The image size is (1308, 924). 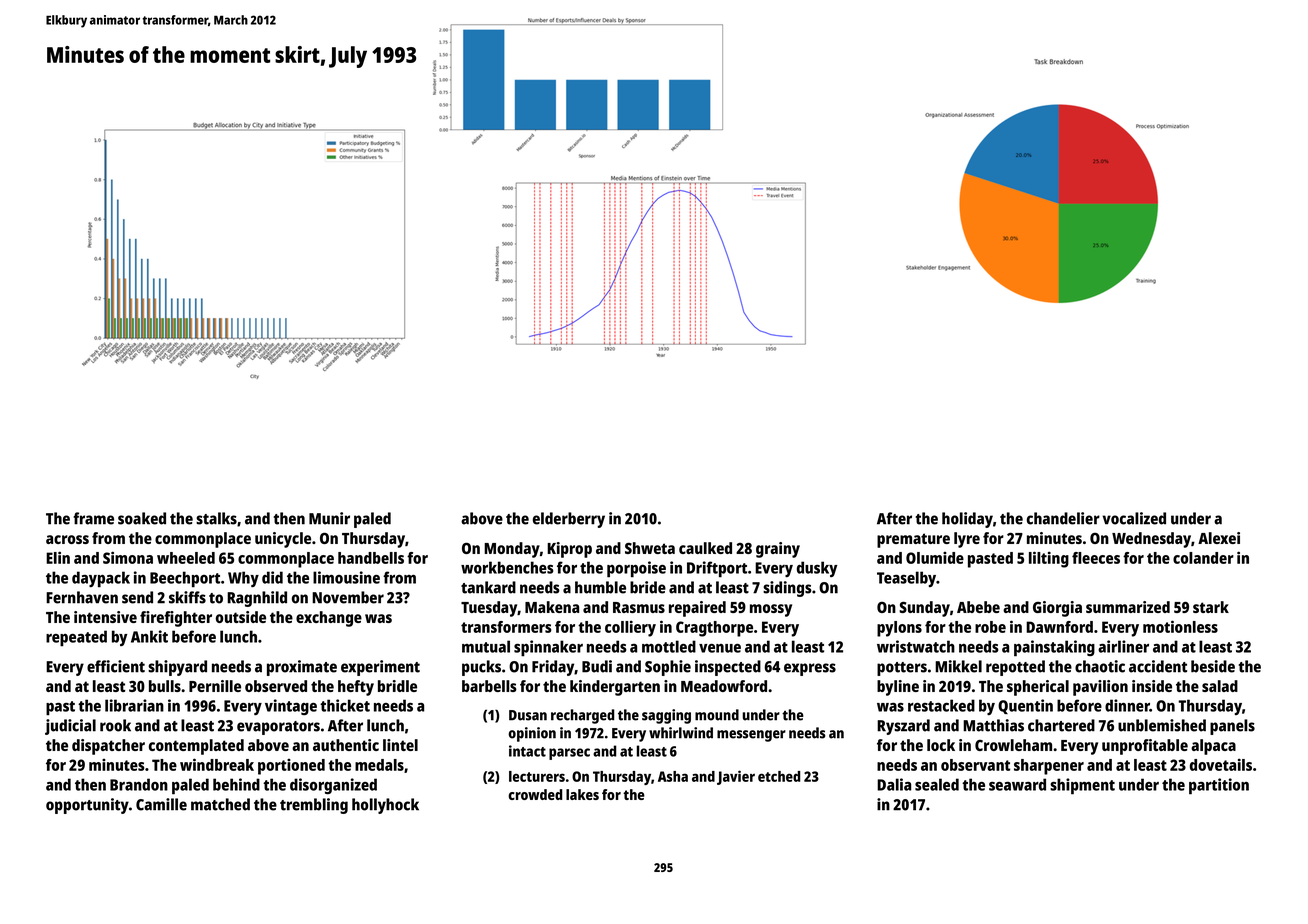 I want to click on Elin, so click(x=58, y=557).
